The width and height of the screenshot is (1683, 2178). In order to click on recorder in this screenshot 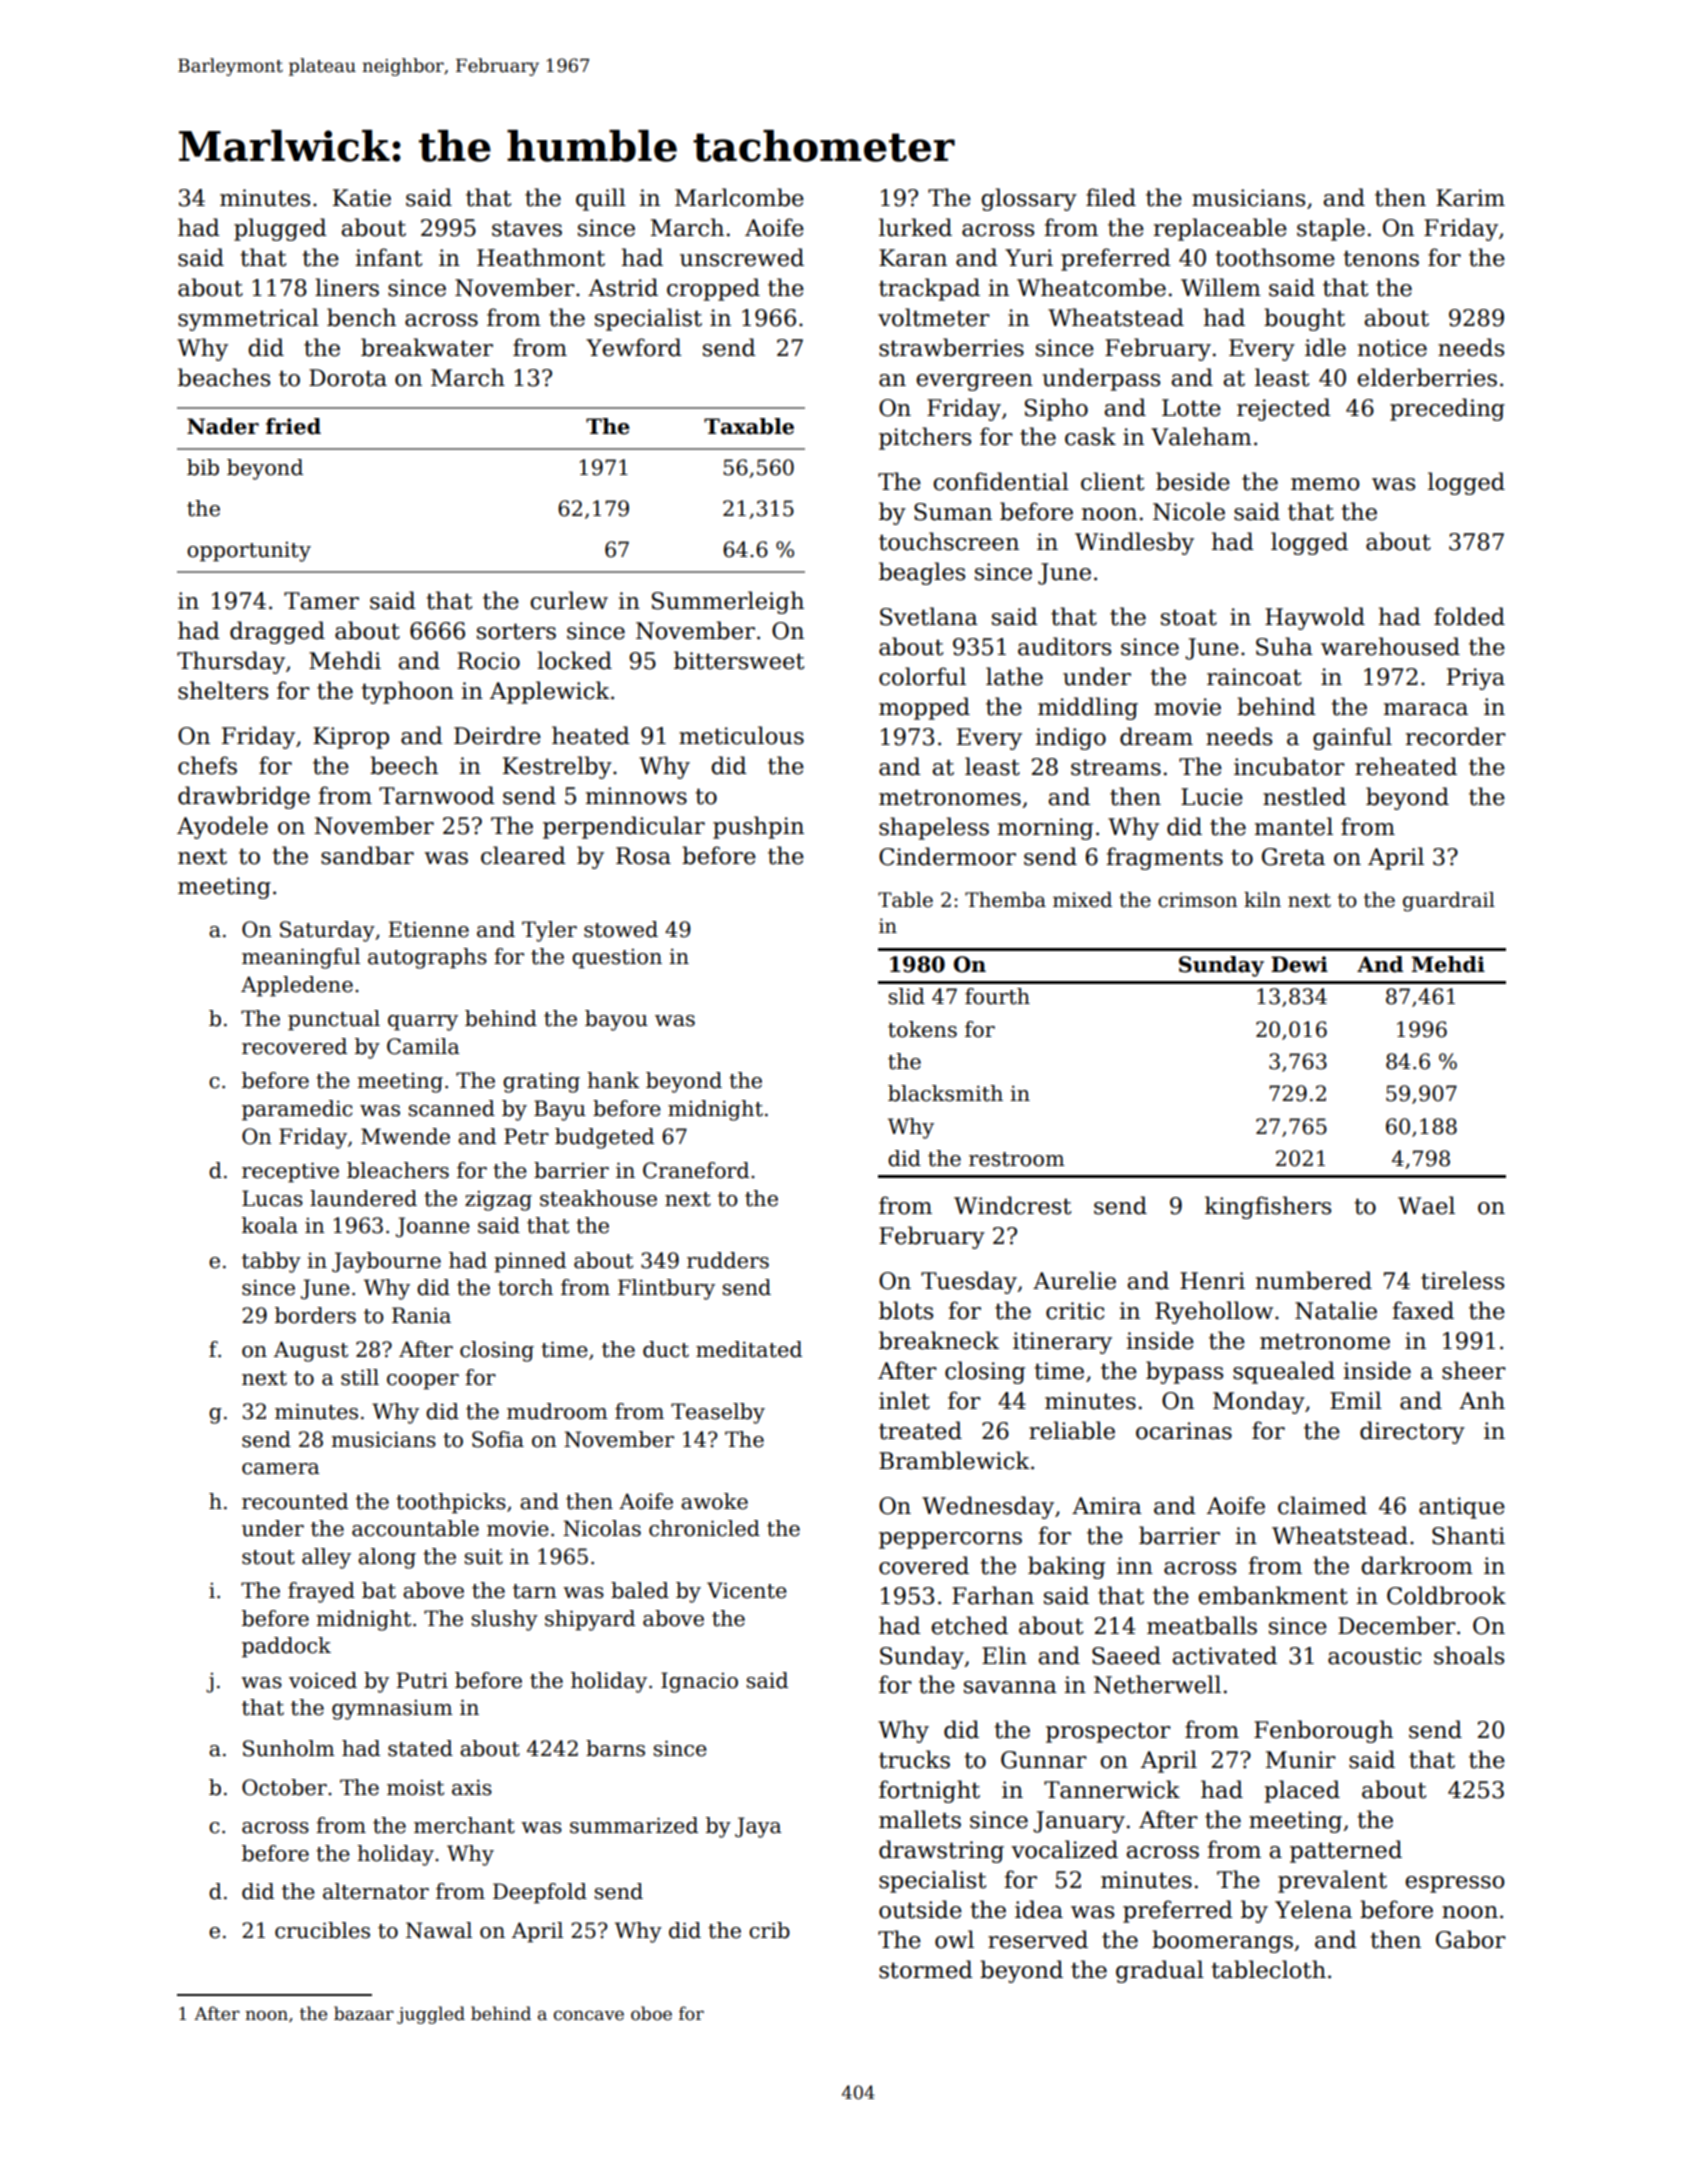, I will do `click(1456, 736)`.
